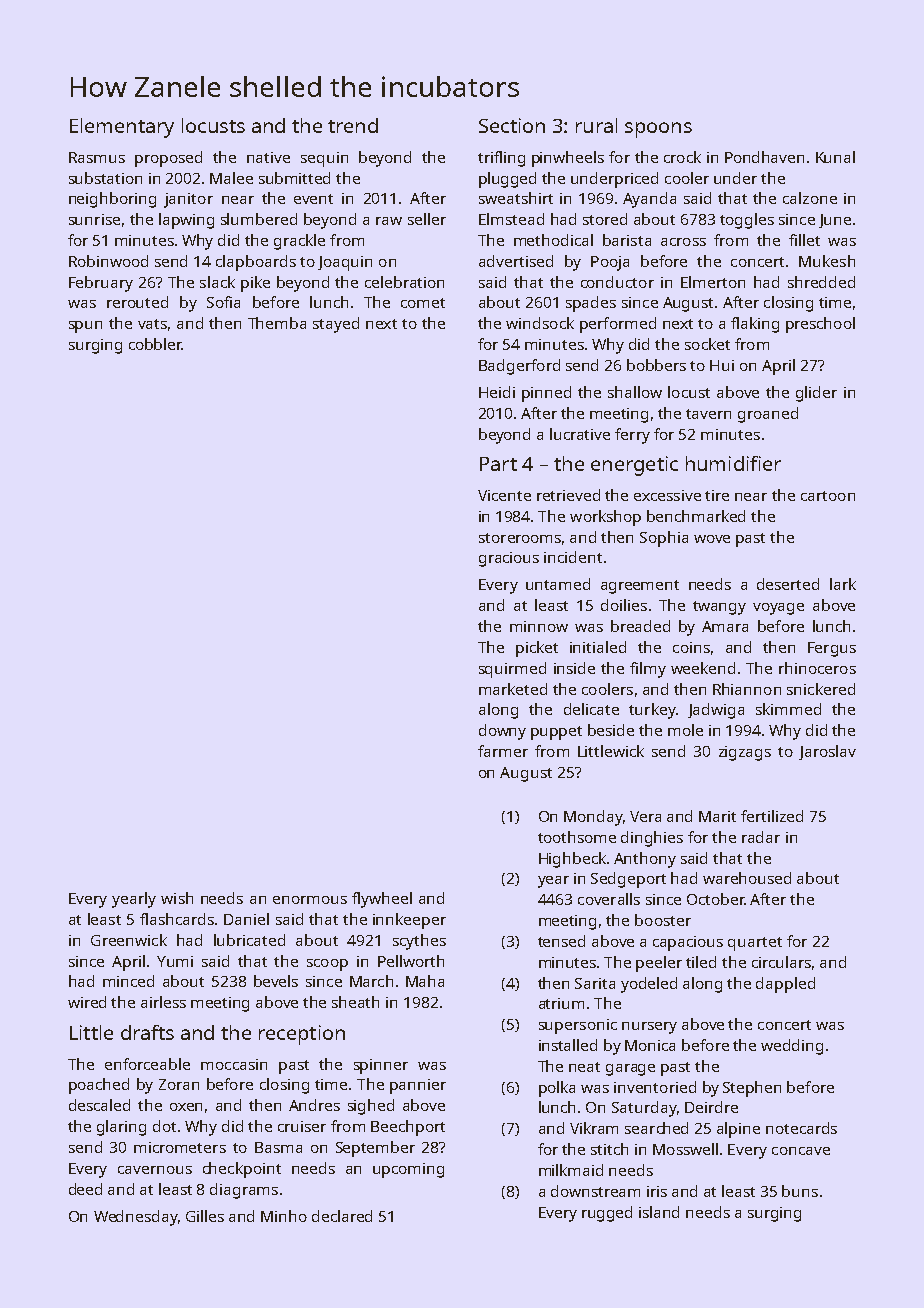  What do you see at coordinates (179, 1084) in the document?
I see `Zoran` at bounding box center [179, 1084].
